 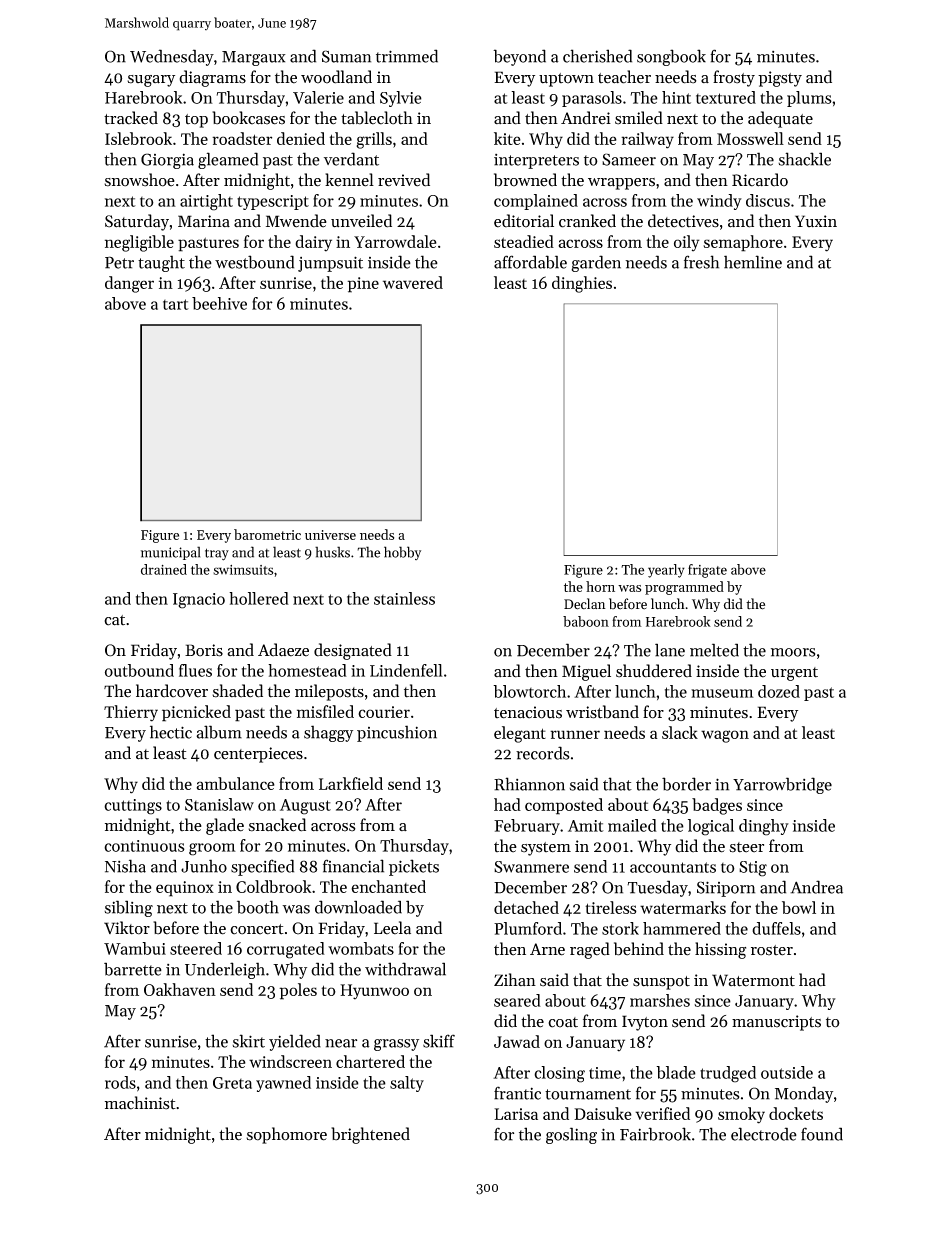 What do you see at coordinates (597, 56) in the screenshot?
I see `cherished` at bounding box center [597, 56].
